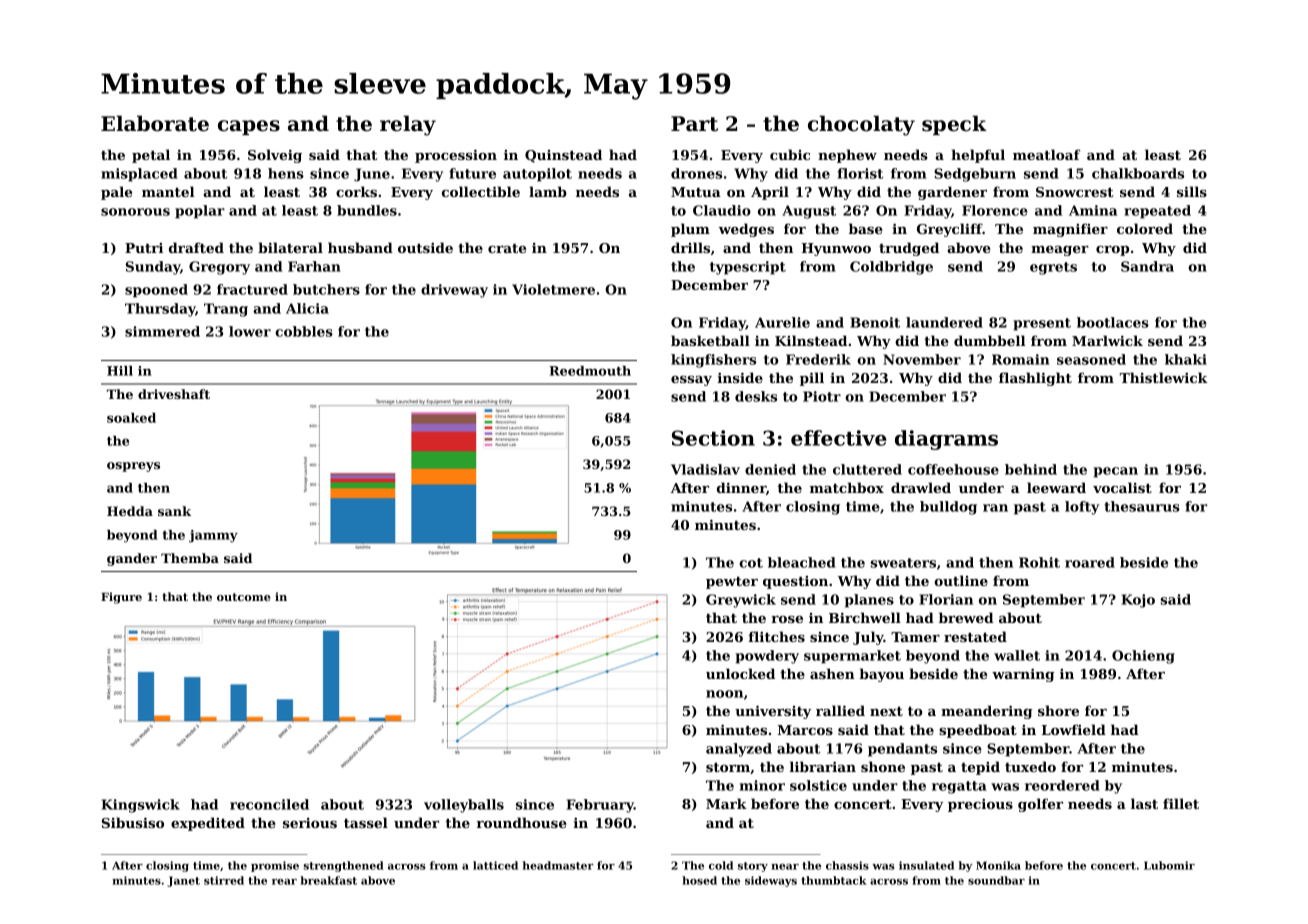  I want to click on thesaurus, so click(1142, 506).
